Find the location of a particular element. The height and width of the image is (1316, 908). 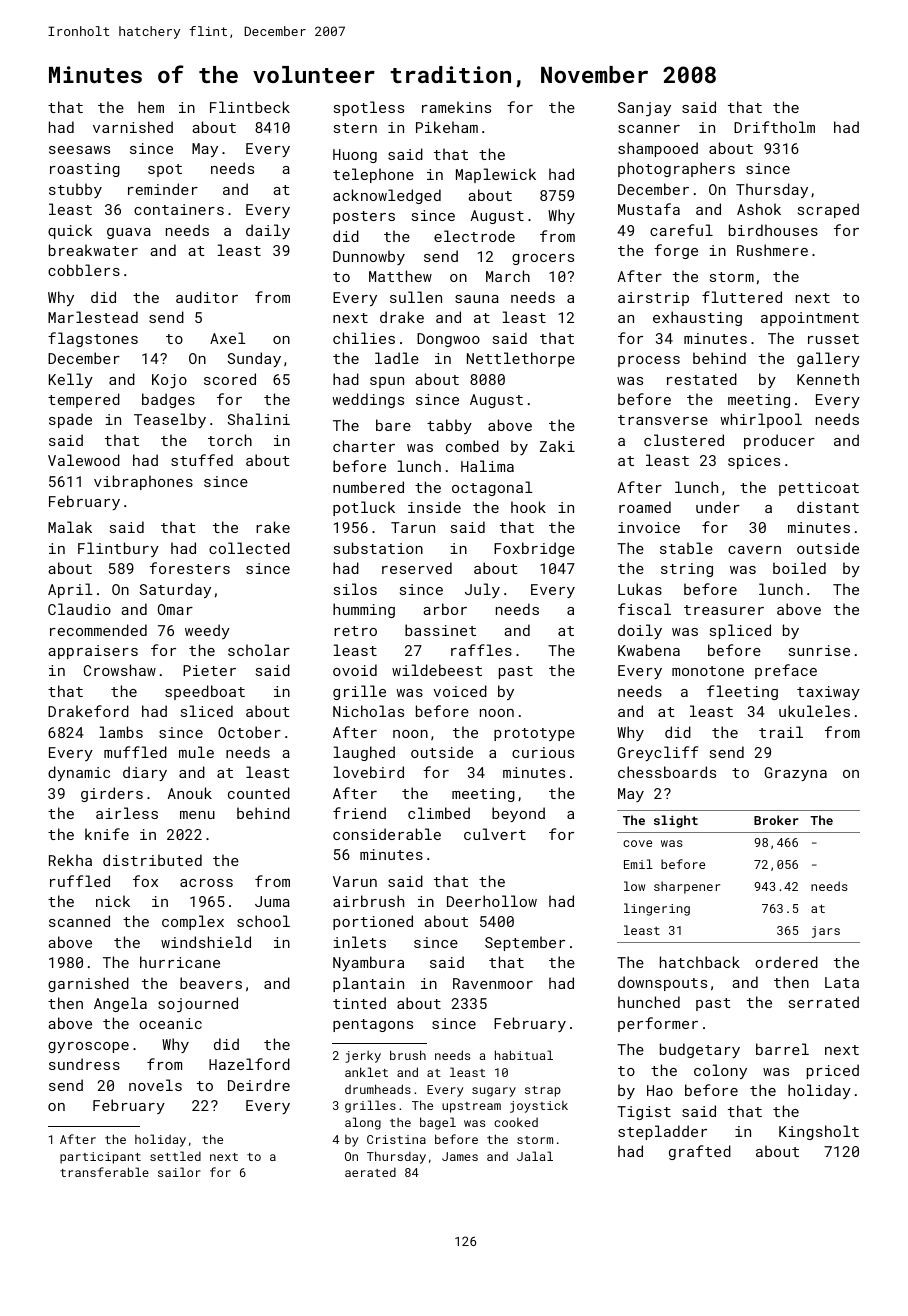

participant is located at coordinates (100, 1158).
